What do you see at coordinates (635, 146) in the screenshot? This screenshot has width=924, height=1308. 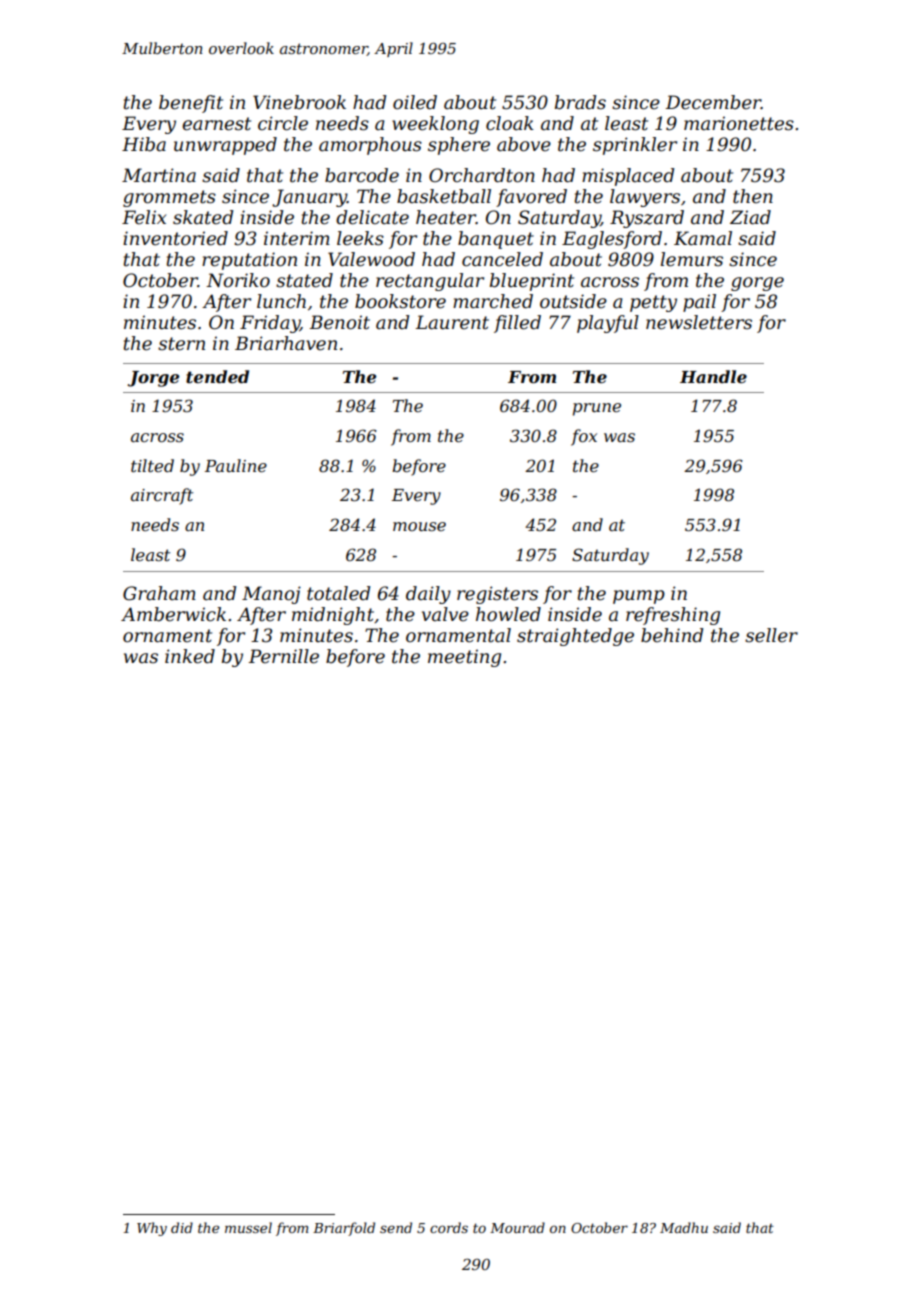 I see `sprinkler` at bounding box center [635, 146].
